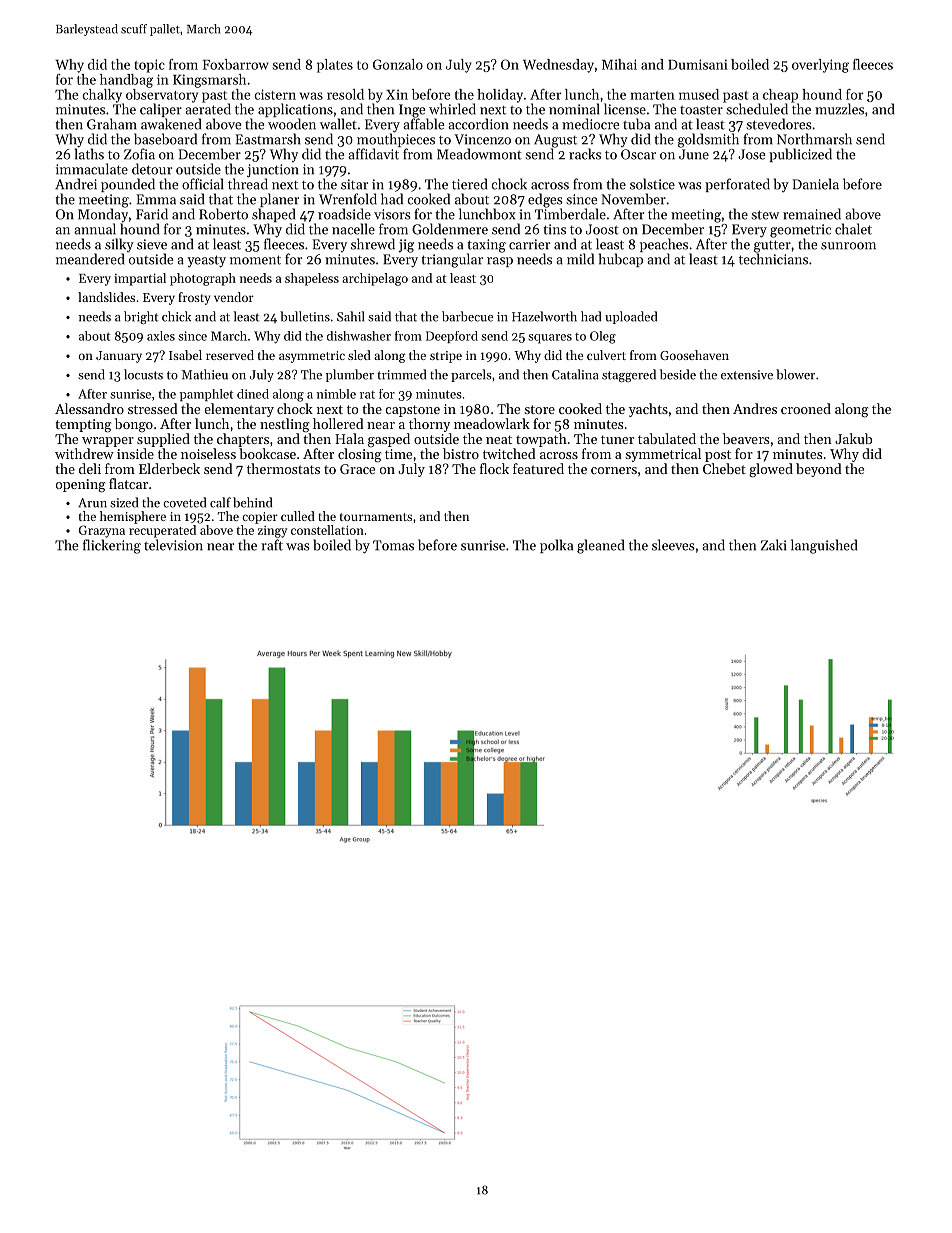  I want to click on gasped, so click(389, 440).
